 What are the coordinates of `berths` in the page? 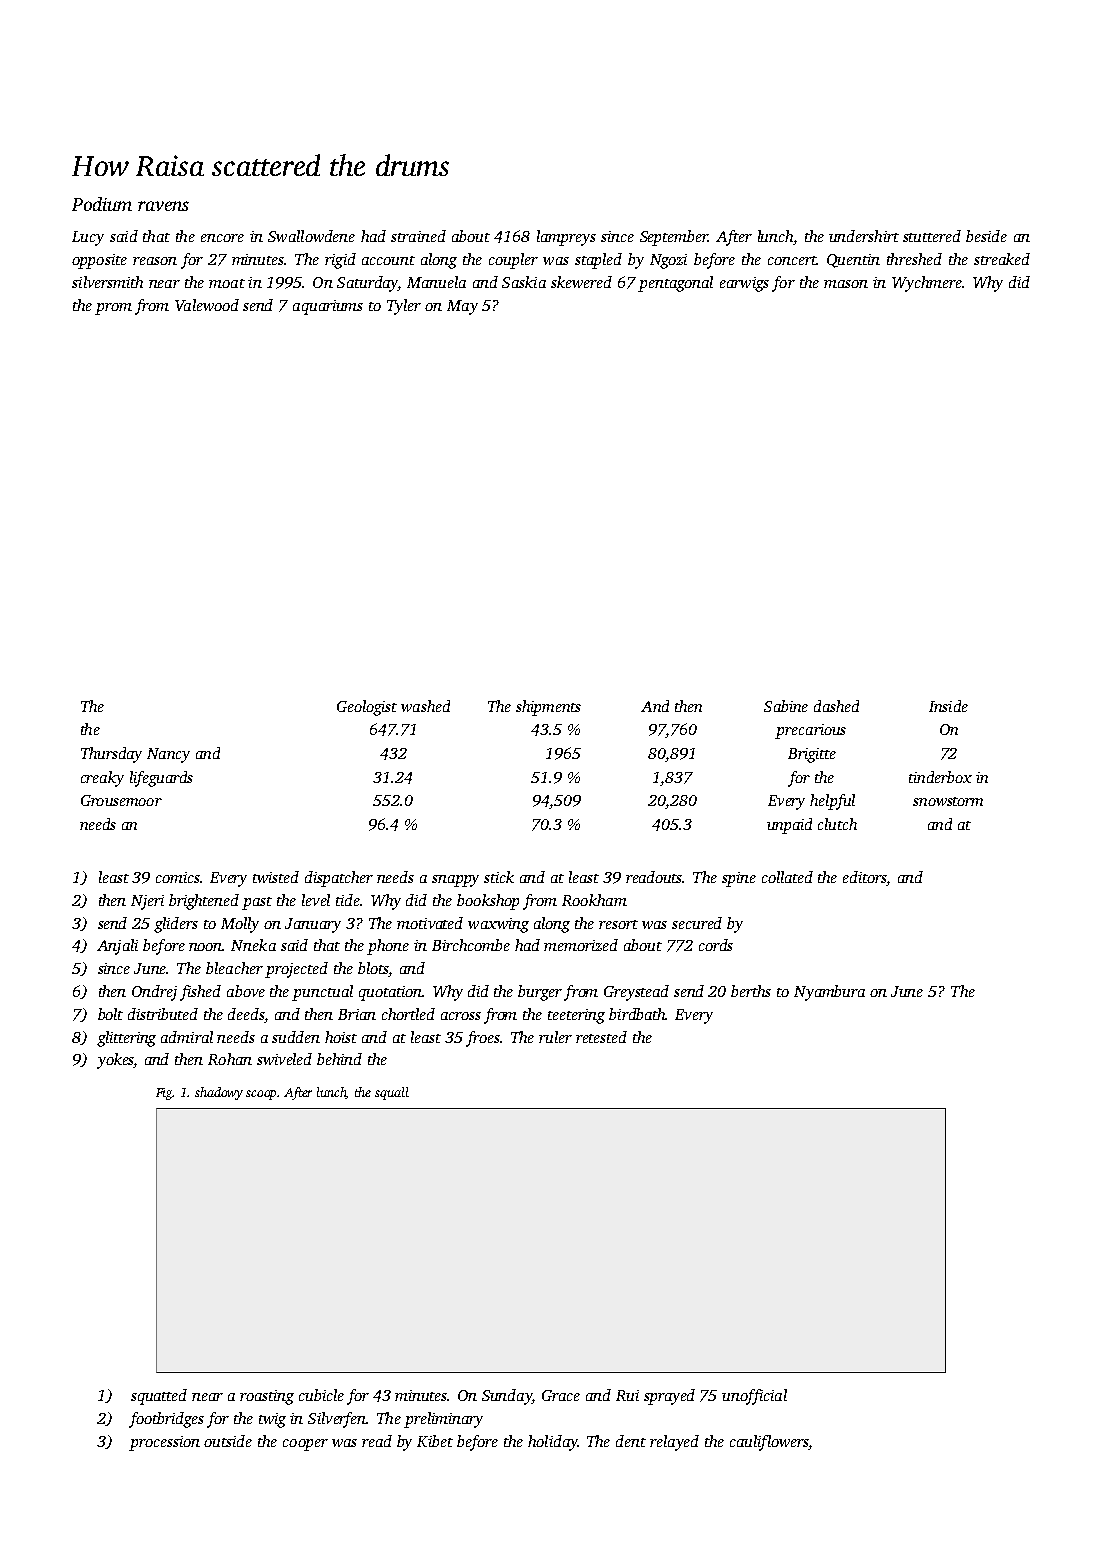 It's located at (751, 991).
